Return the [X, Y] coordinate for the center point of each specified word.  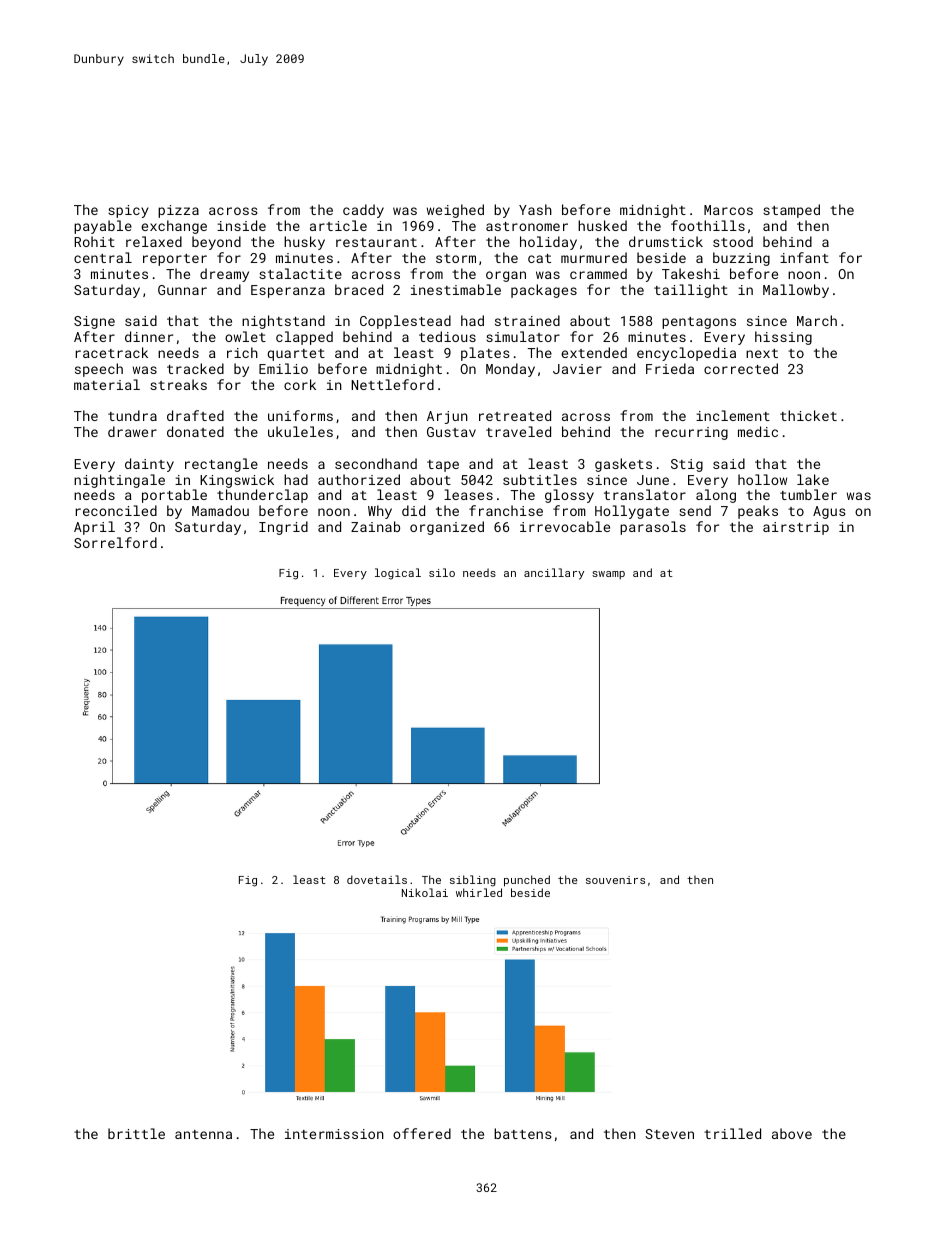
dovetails [377, 879]
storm [456, 258]
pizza [178, 211]
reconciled [116, 510]
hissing [783, 338]
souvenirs [615, 880]
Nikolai [425, 892]
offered [422, 1133]
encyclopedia [686, 354]
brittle [136, 1133]
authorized [359, 479]
